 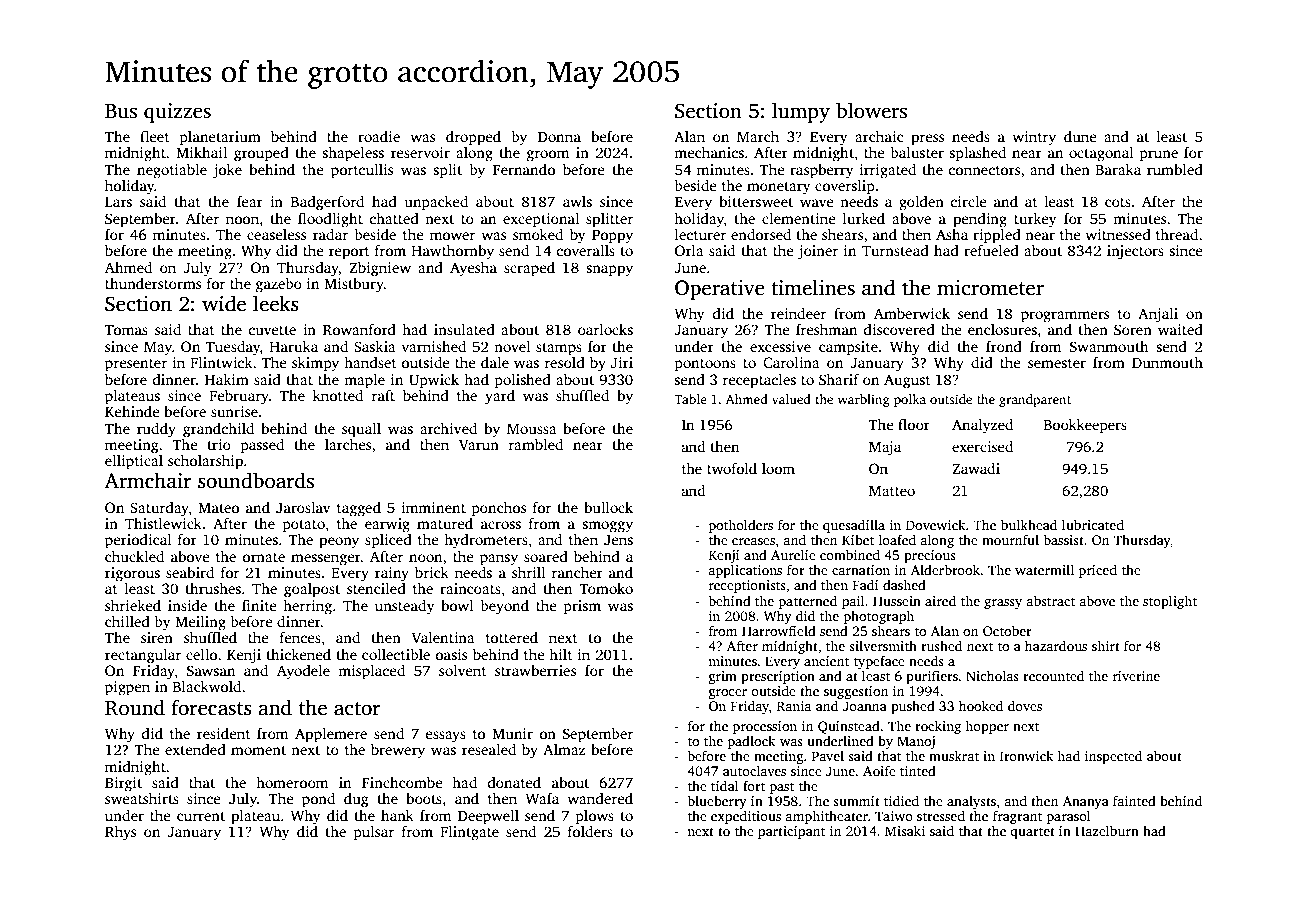 I want to click on lumpy, so click(x=801, y=112).
